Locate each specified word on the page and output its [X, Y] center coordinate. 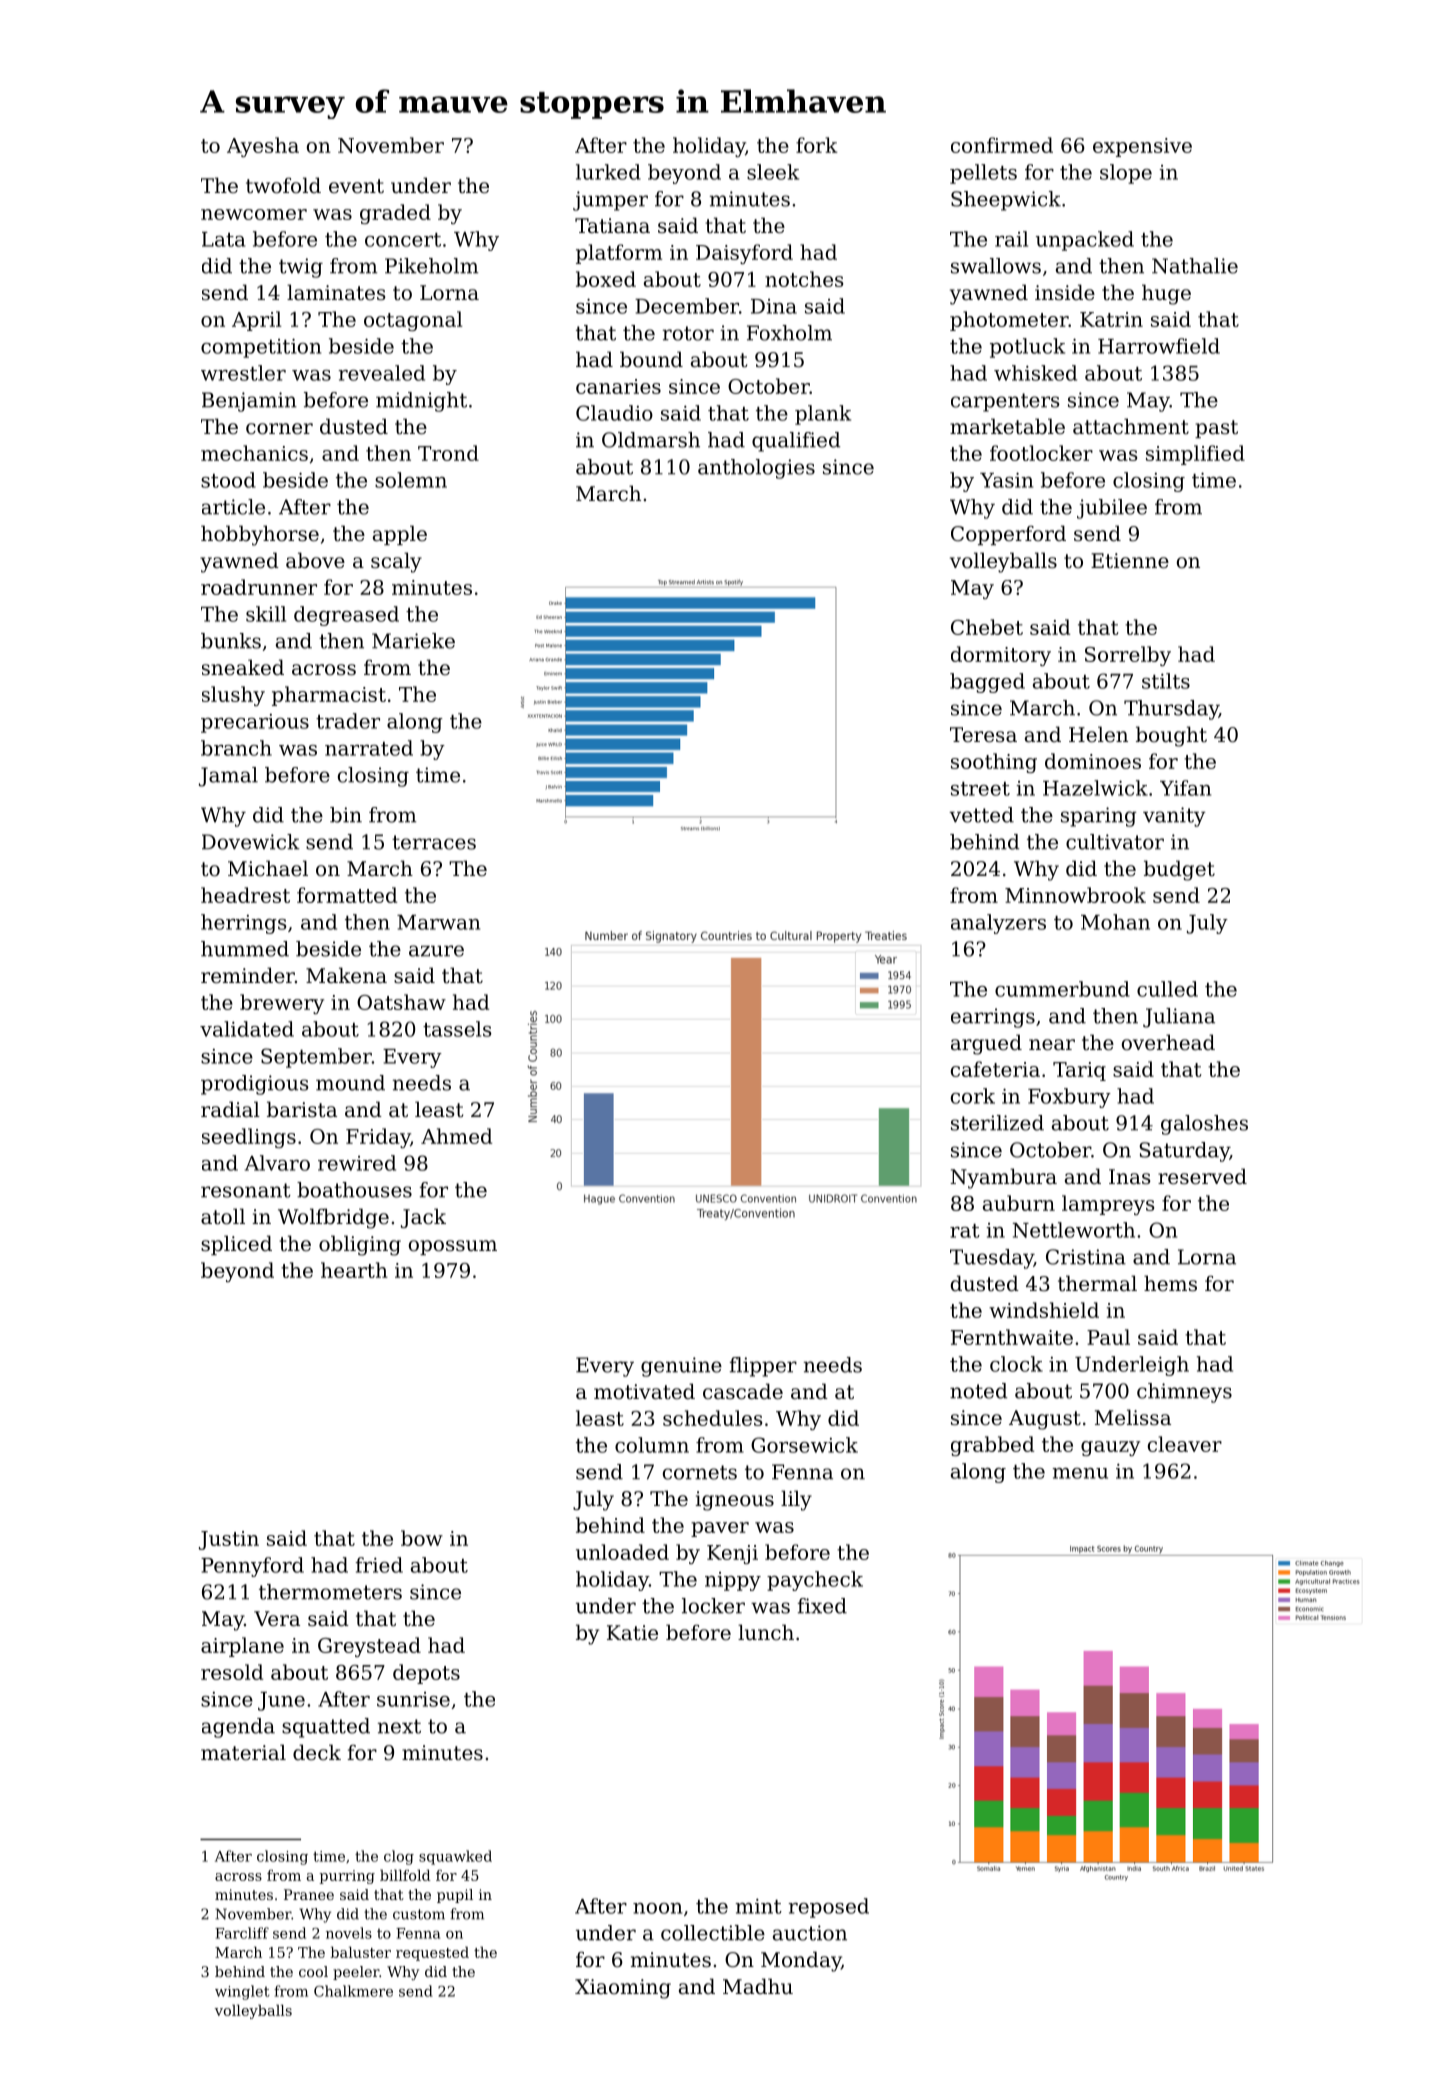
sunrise [413, 1699]
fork [817, 145]
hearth [354, 1270]
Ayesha [263, 147]
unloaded [622, 1552]
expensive [1142, 147]
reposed [828, 1908]
